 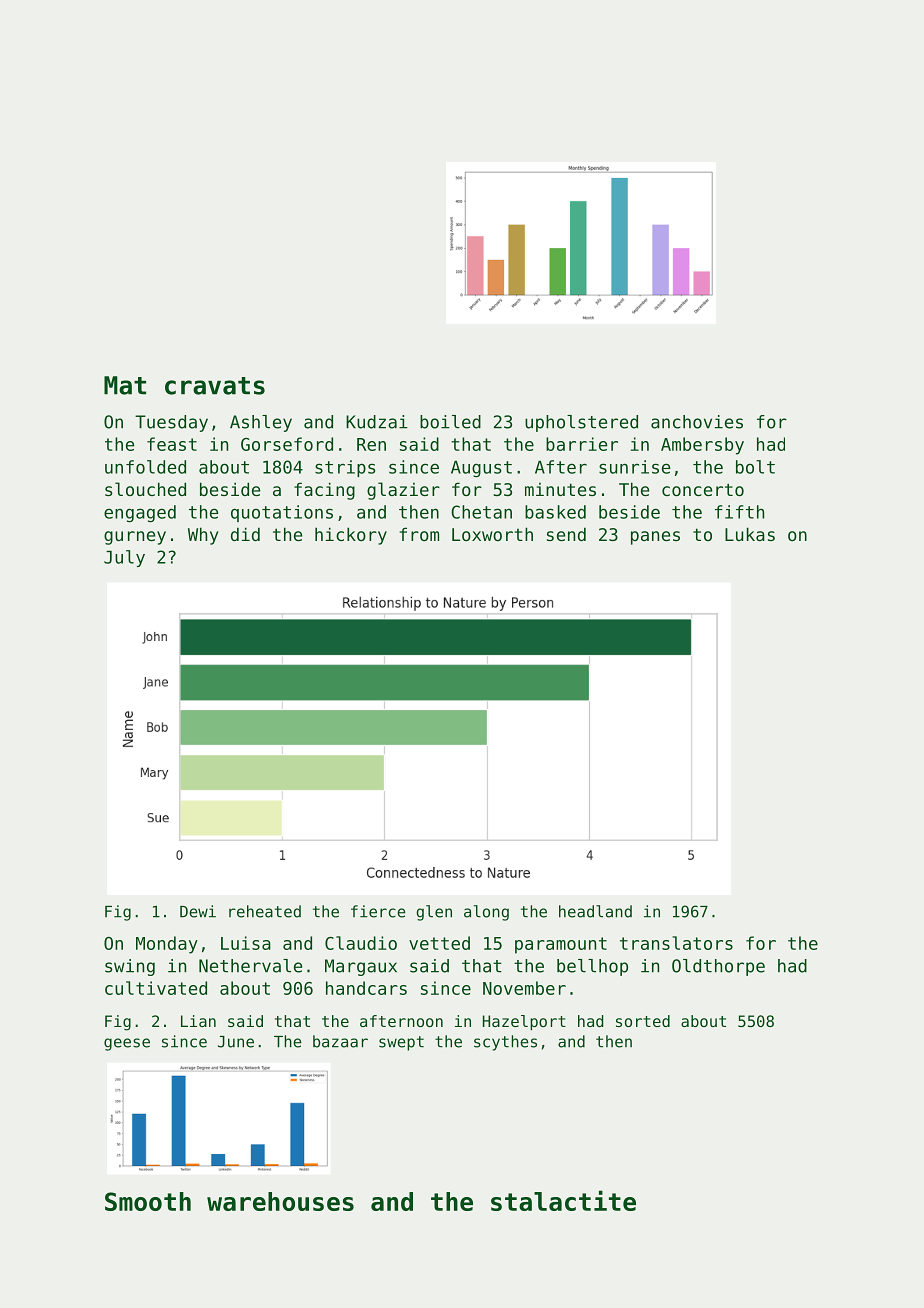 What do you see at coordinates (595, 911) in the screenshot?
I see `headland` at bounding box center [595, 911].
